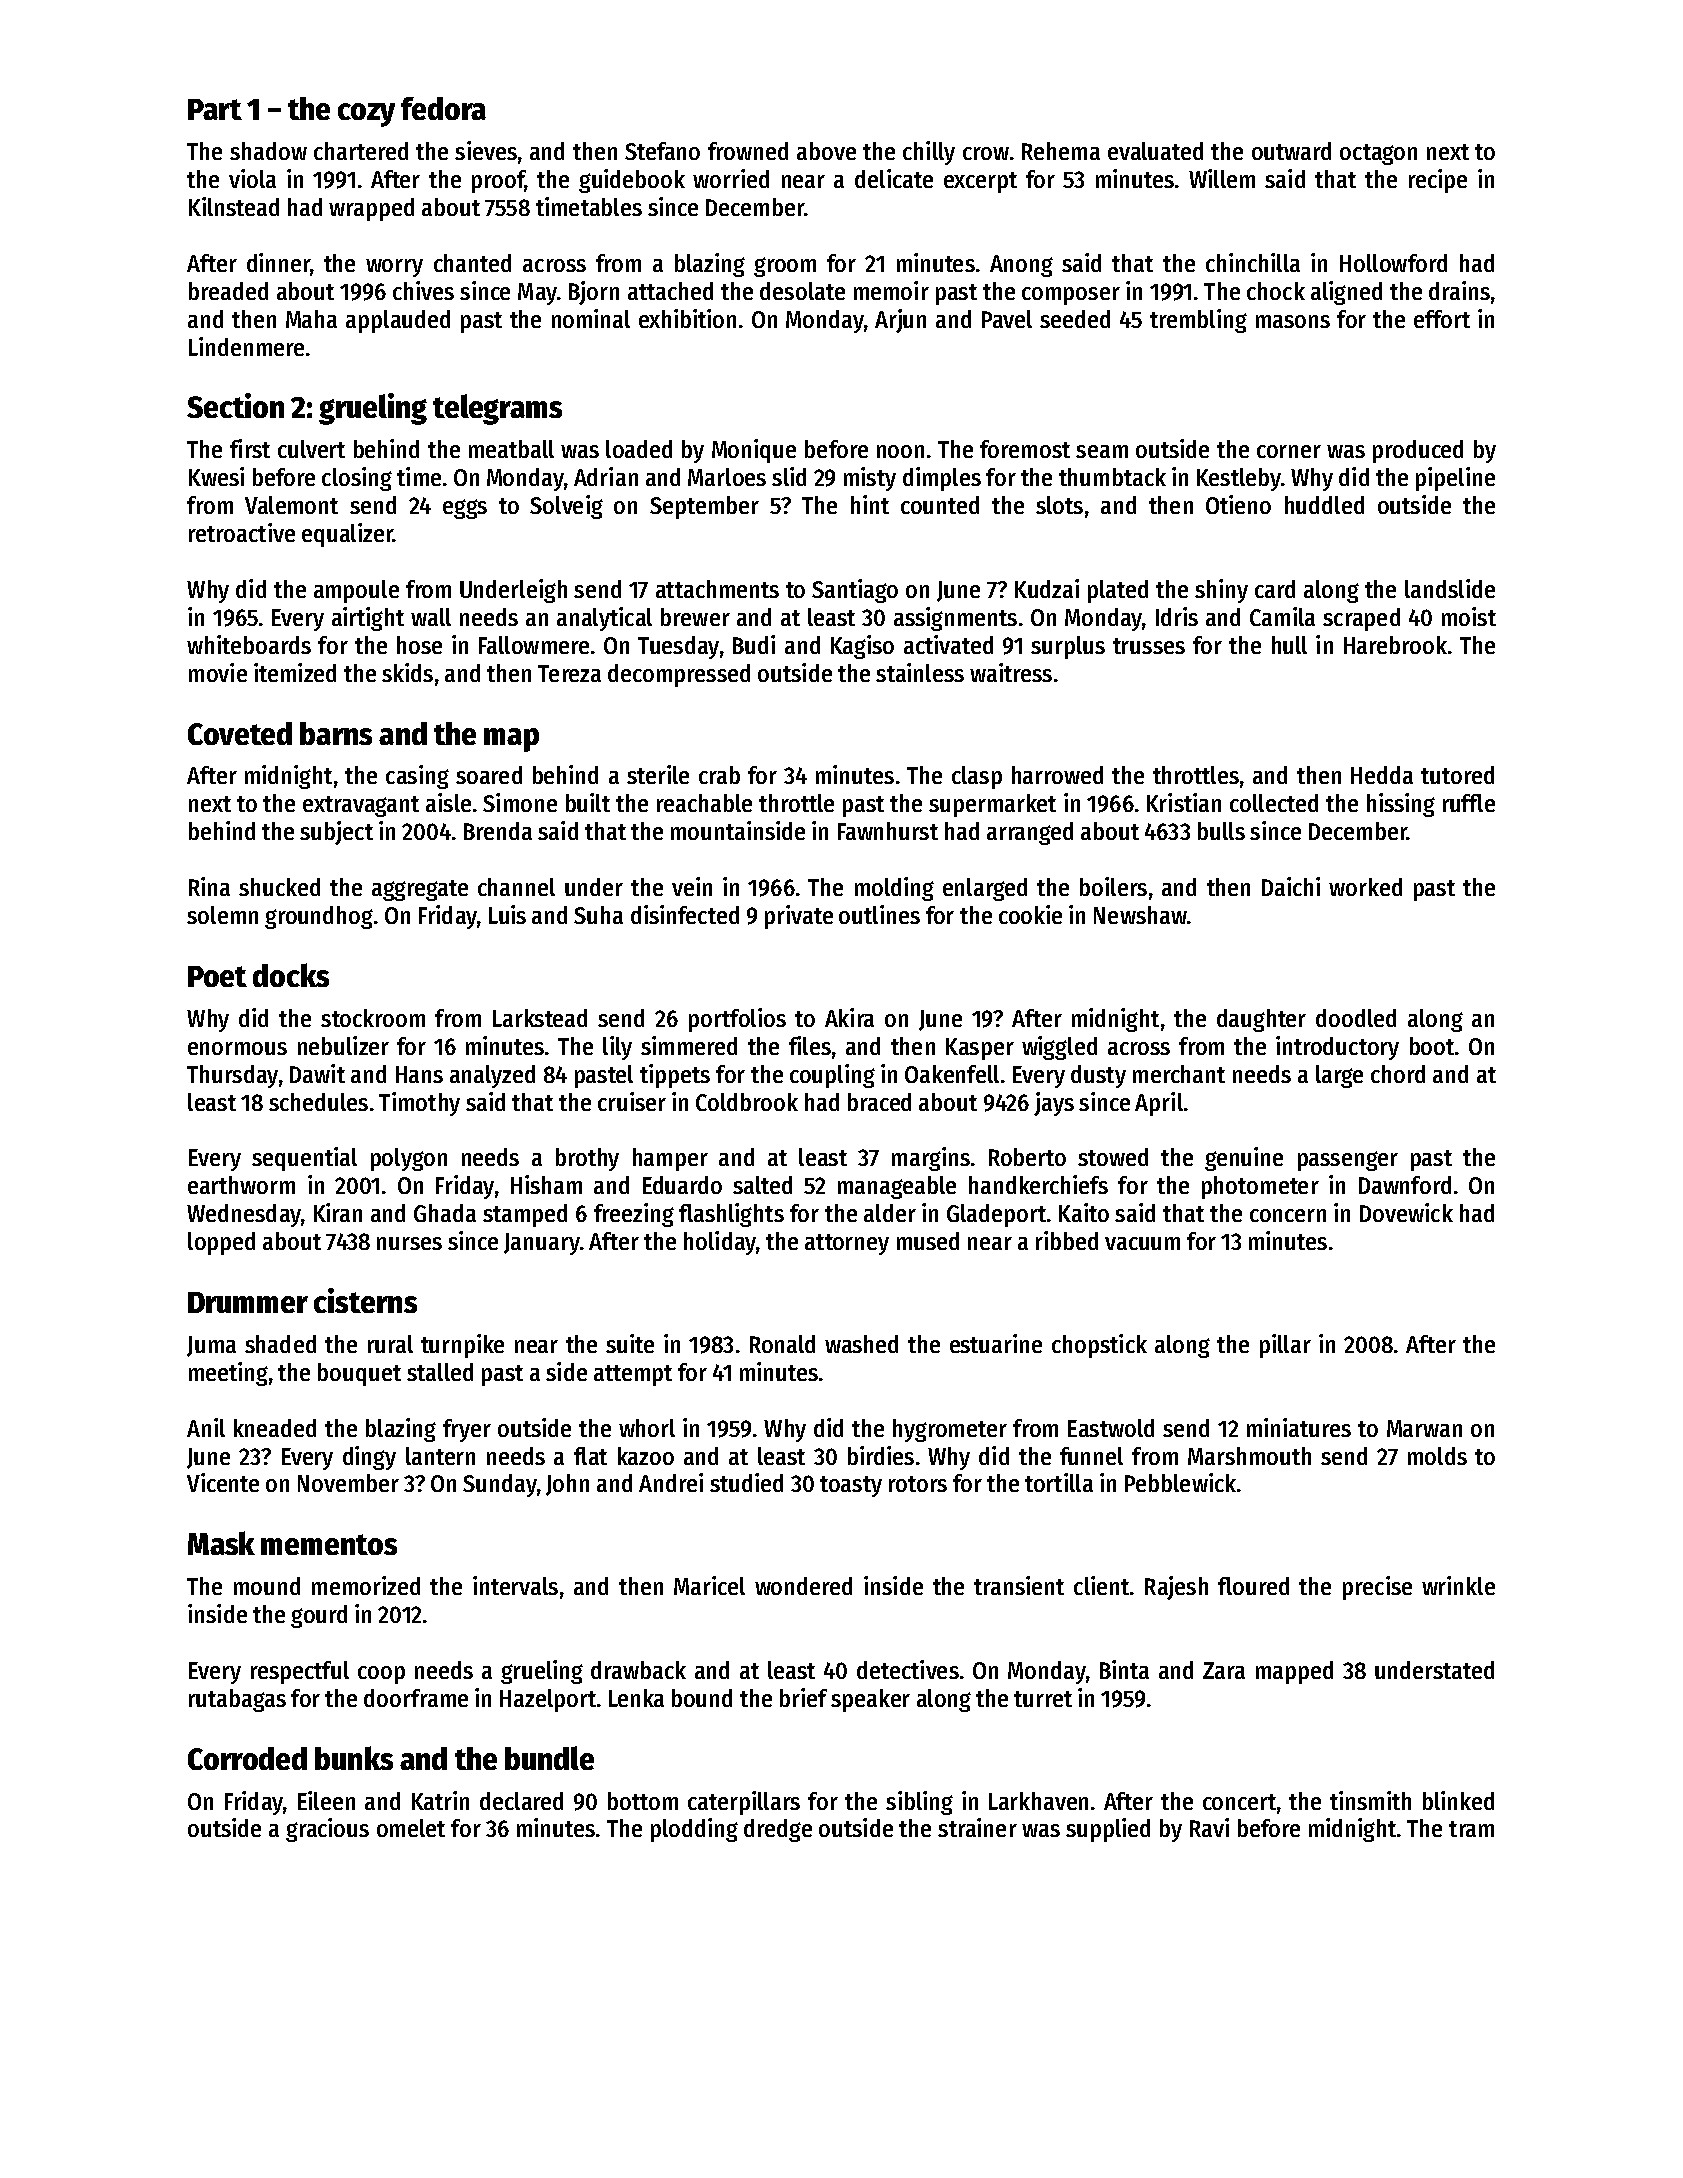 This screenshot has width=1683, height=2178. I want to click on Stefano, so click(662, 151).
